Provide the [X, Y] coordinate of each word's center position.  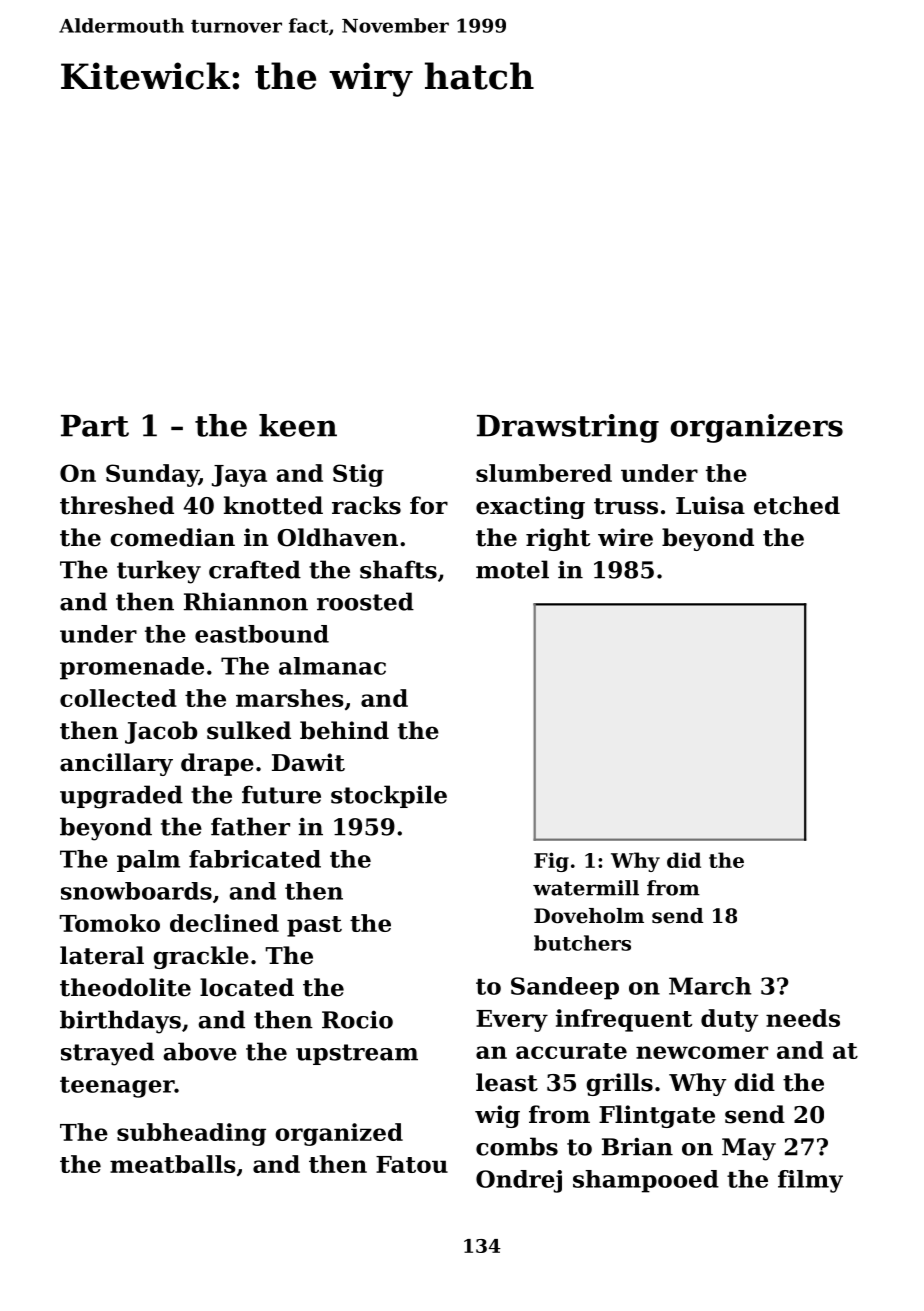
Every [512, 1021]
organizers [756, 428]
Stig [358, 475]
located [247, 987]
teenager [117, 1087]
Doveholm [589, 916]
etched [797, 505]
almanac [332, 666]
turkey [159, 572]
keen [298, 425]
